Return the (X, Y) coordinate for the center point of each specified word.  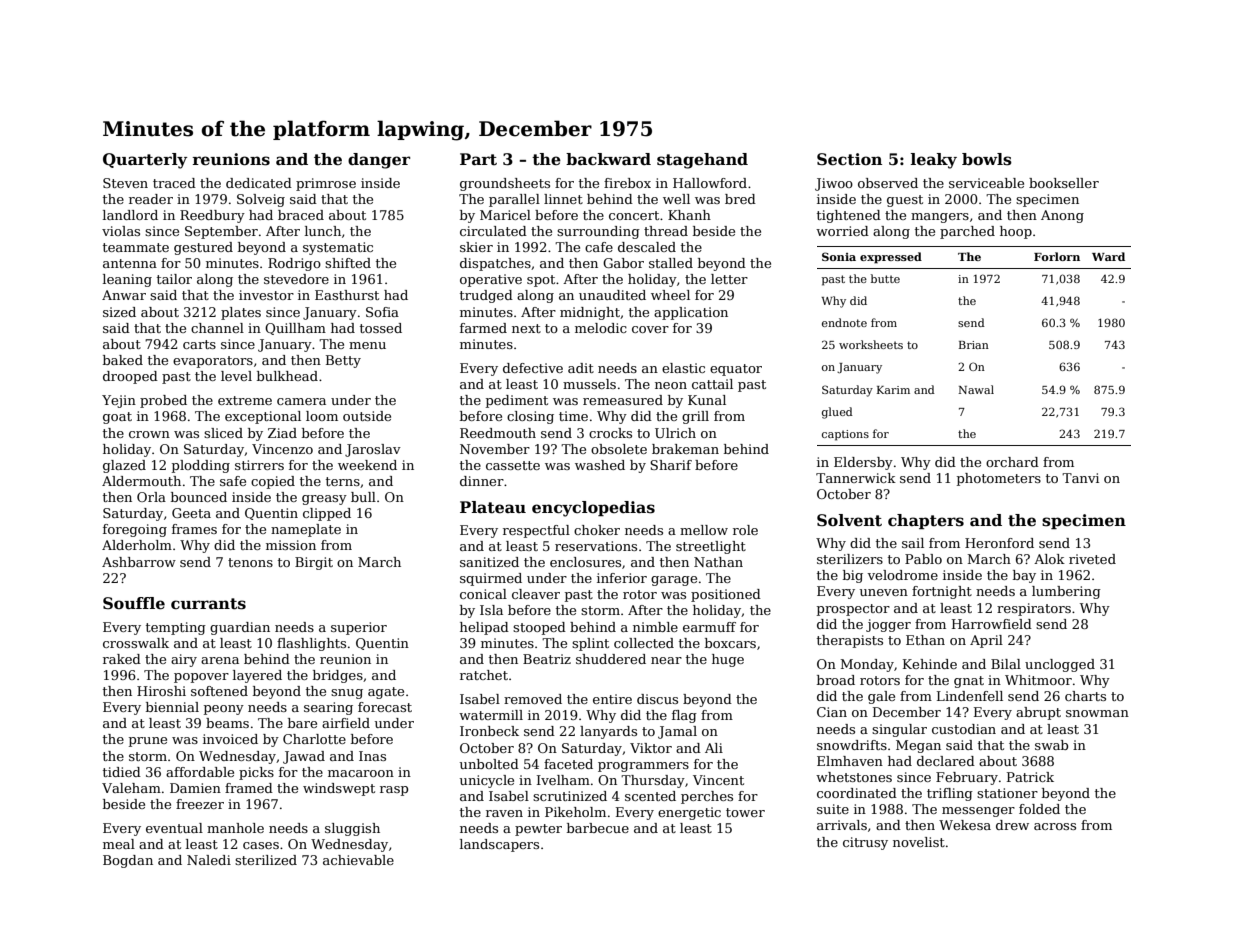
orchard (1012, 462)
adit (581, 368)
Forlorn (1057, 256)
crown (149, 434)
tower (745, 812)
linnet (563, 199)
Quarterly (145, 161)
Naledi (209, 860)
